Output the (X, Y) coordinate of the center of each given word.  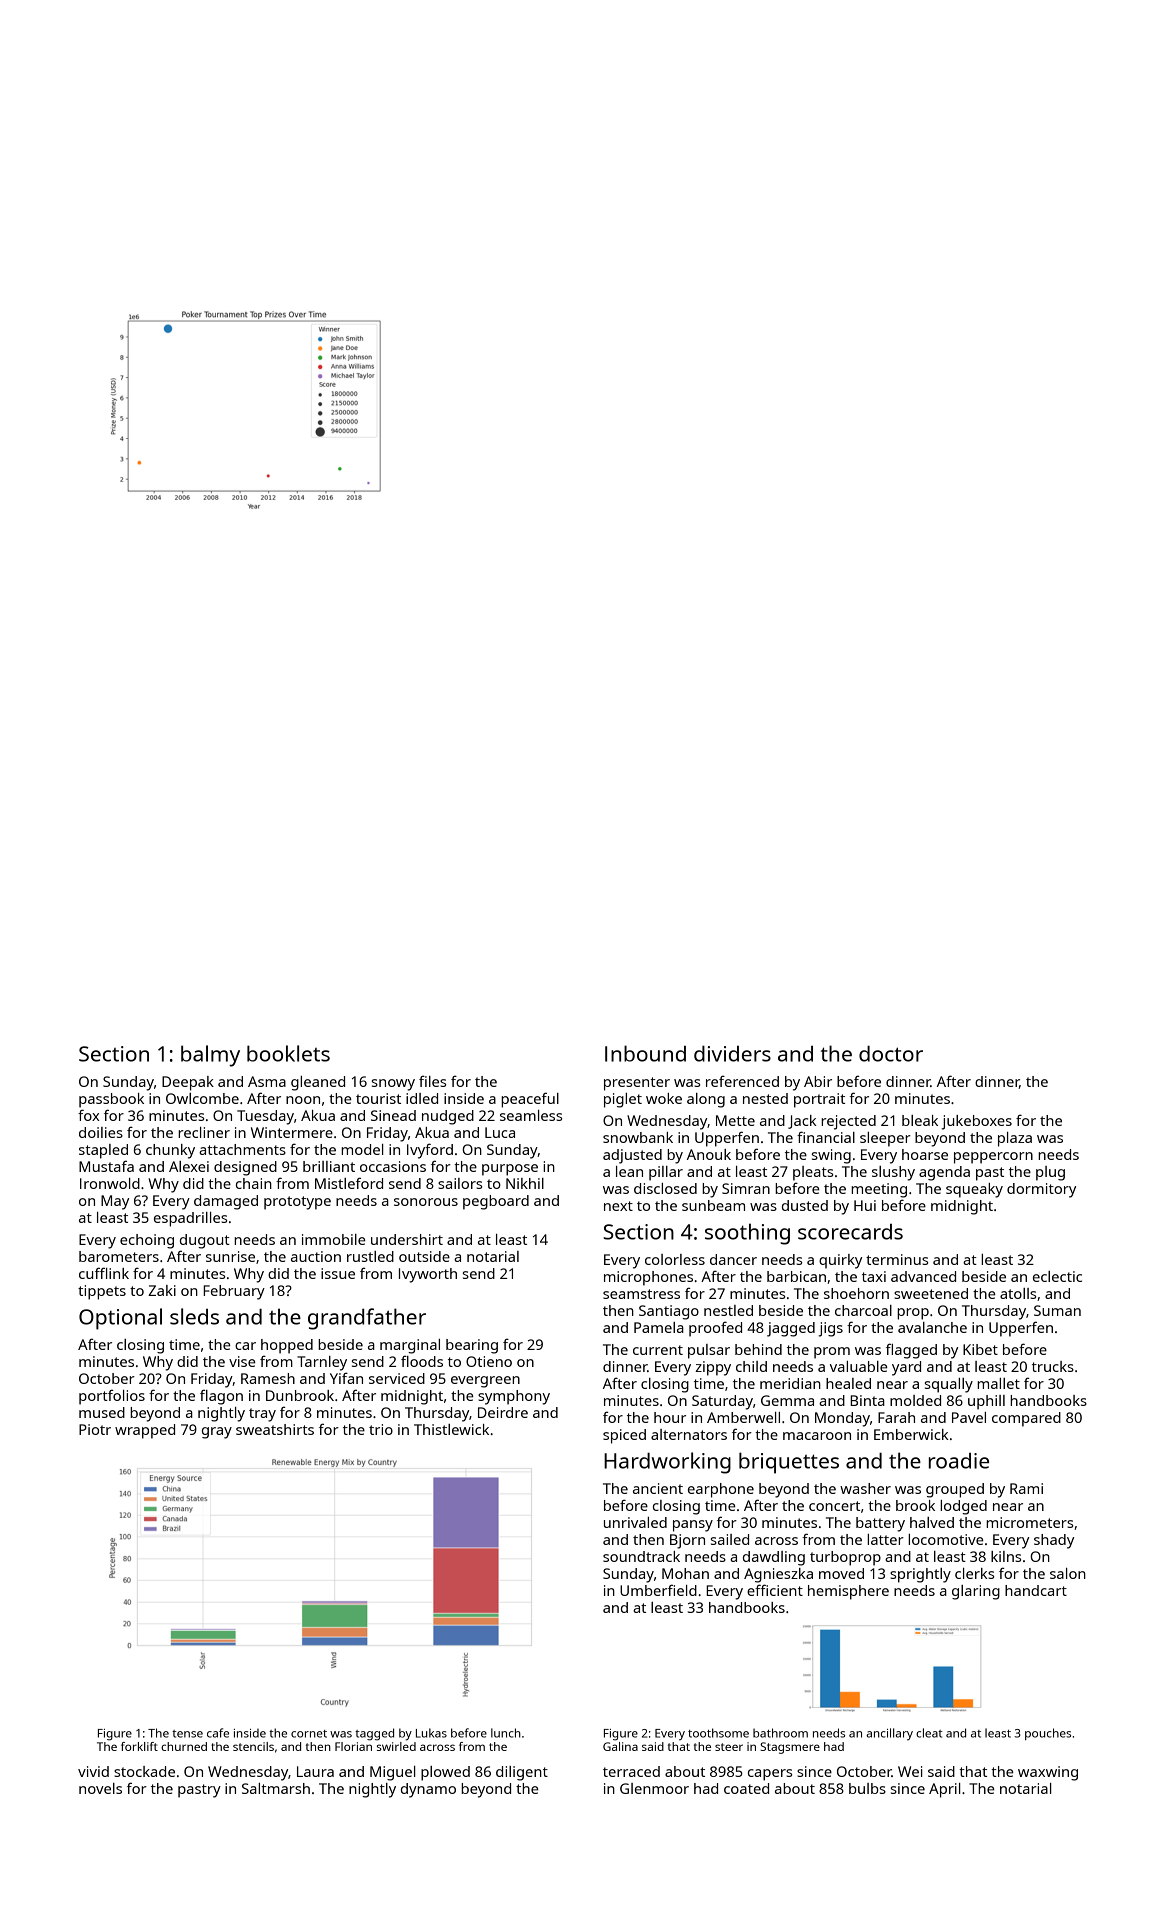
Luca (500, 1132)
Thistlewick (451, 1429)
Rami (1026, 1488)
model (362, 1149)
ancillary (889, 1734)
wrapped (145, 1431)
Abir (818, 1081)
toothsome (718, 1733)
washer (865, 1488)
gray (217, 1433)
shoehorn (856, 1293)
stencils (253, 1746)
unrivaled (635, 1522)
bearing (472, 1346)
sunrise (230, 1256)
